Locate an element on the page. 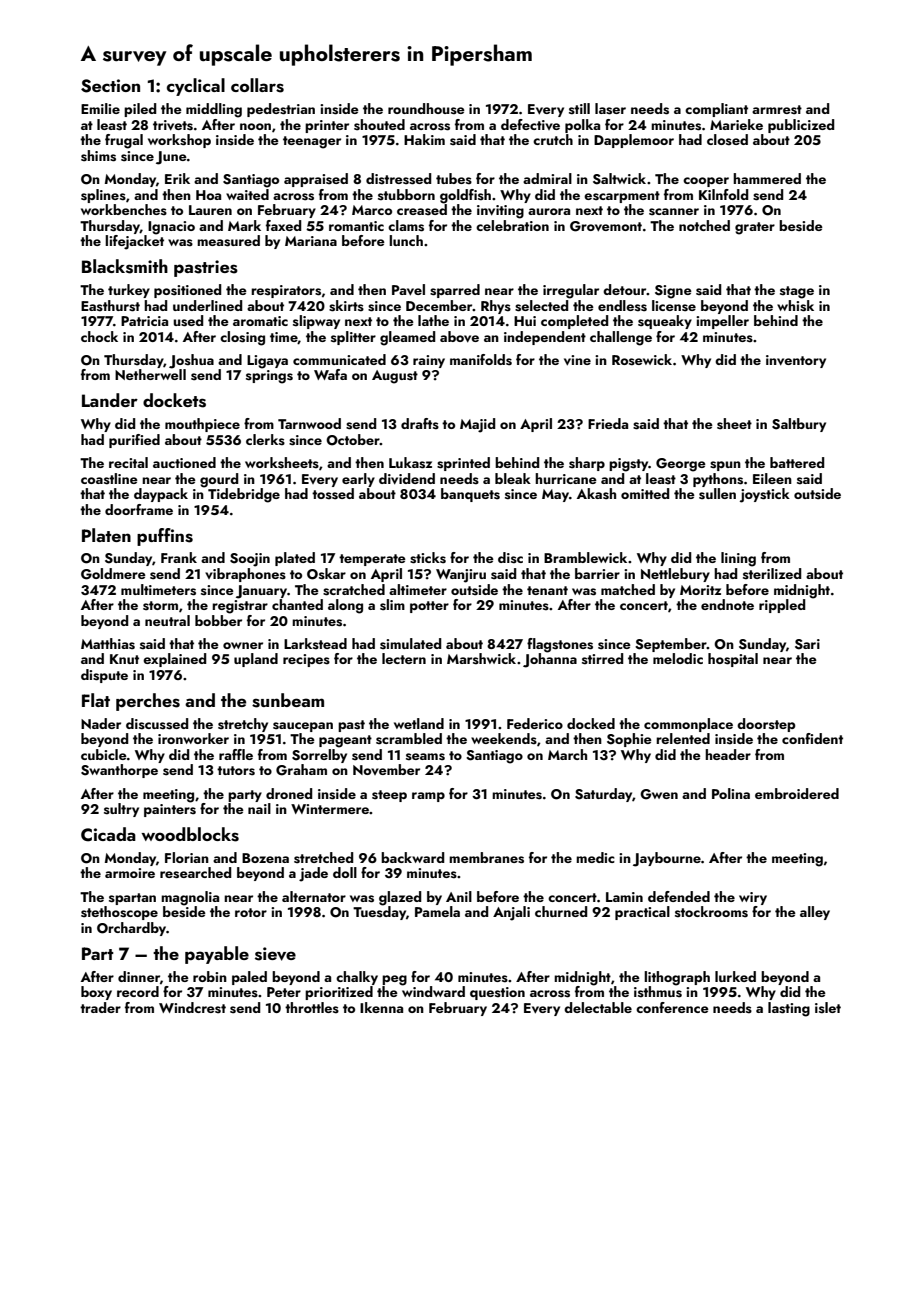 The height and width of the document is (1308, 924). Windcrest is located at coordinates (192, 1008).
